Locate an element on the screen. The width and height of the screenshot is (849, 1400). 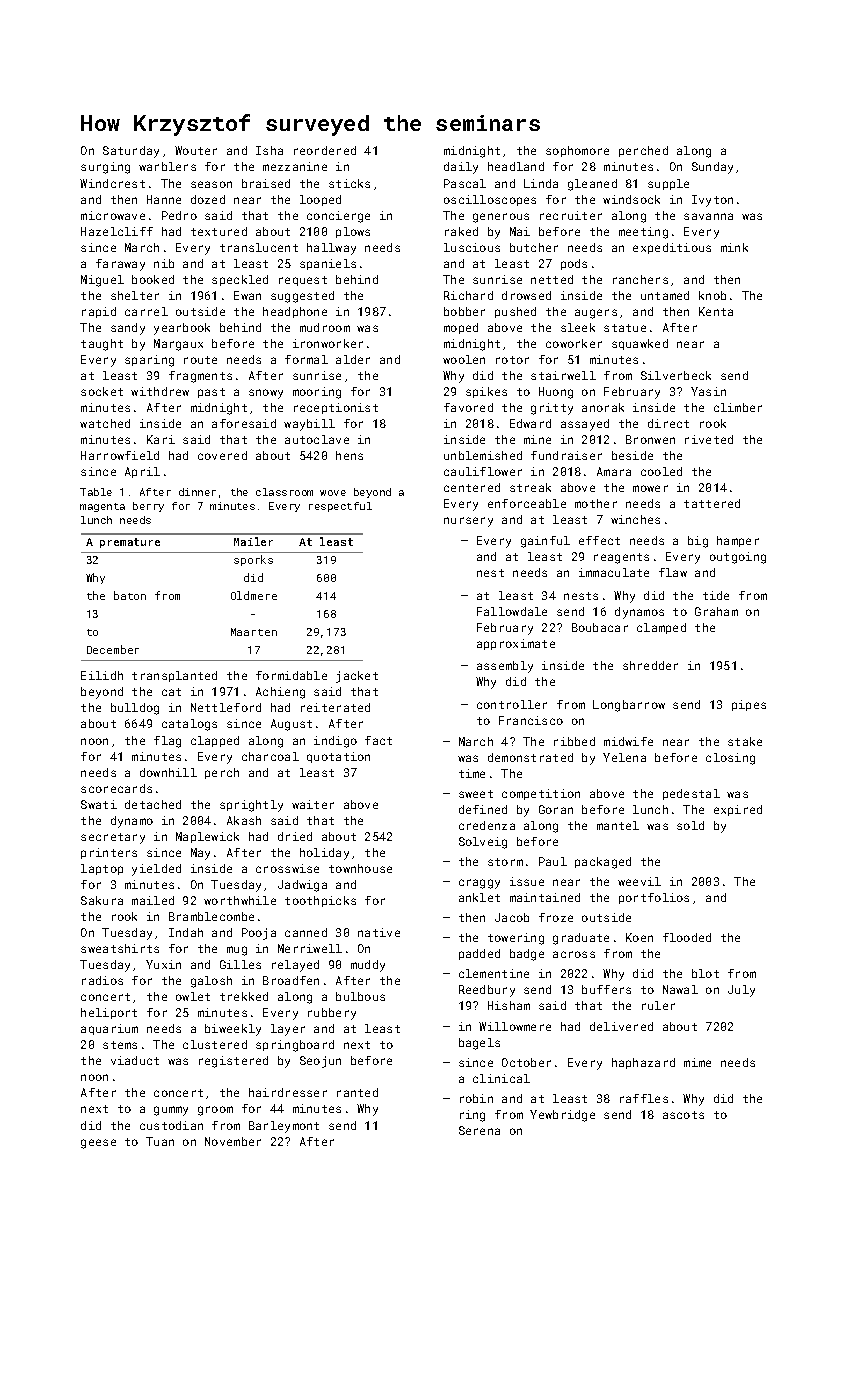
tide is located at coordinates (716, 595).
